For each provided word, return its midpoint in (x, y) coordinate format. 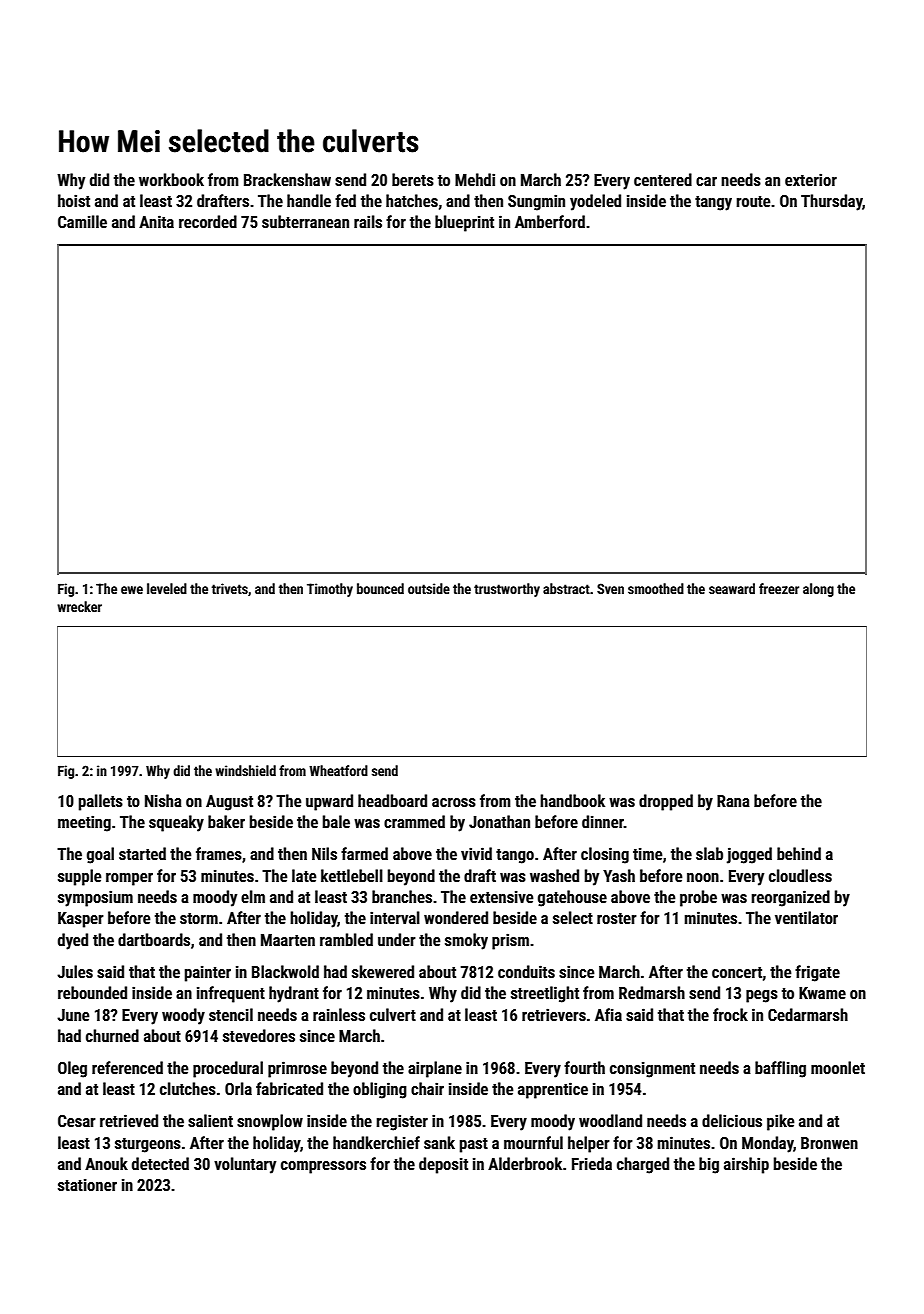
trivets (230, 588)
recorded (208, 221)
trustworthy (507, 590)
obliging (380, 1090)
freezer (779, 588)
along (818, 590)
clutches (188, 1088)
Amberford (550, 221)
